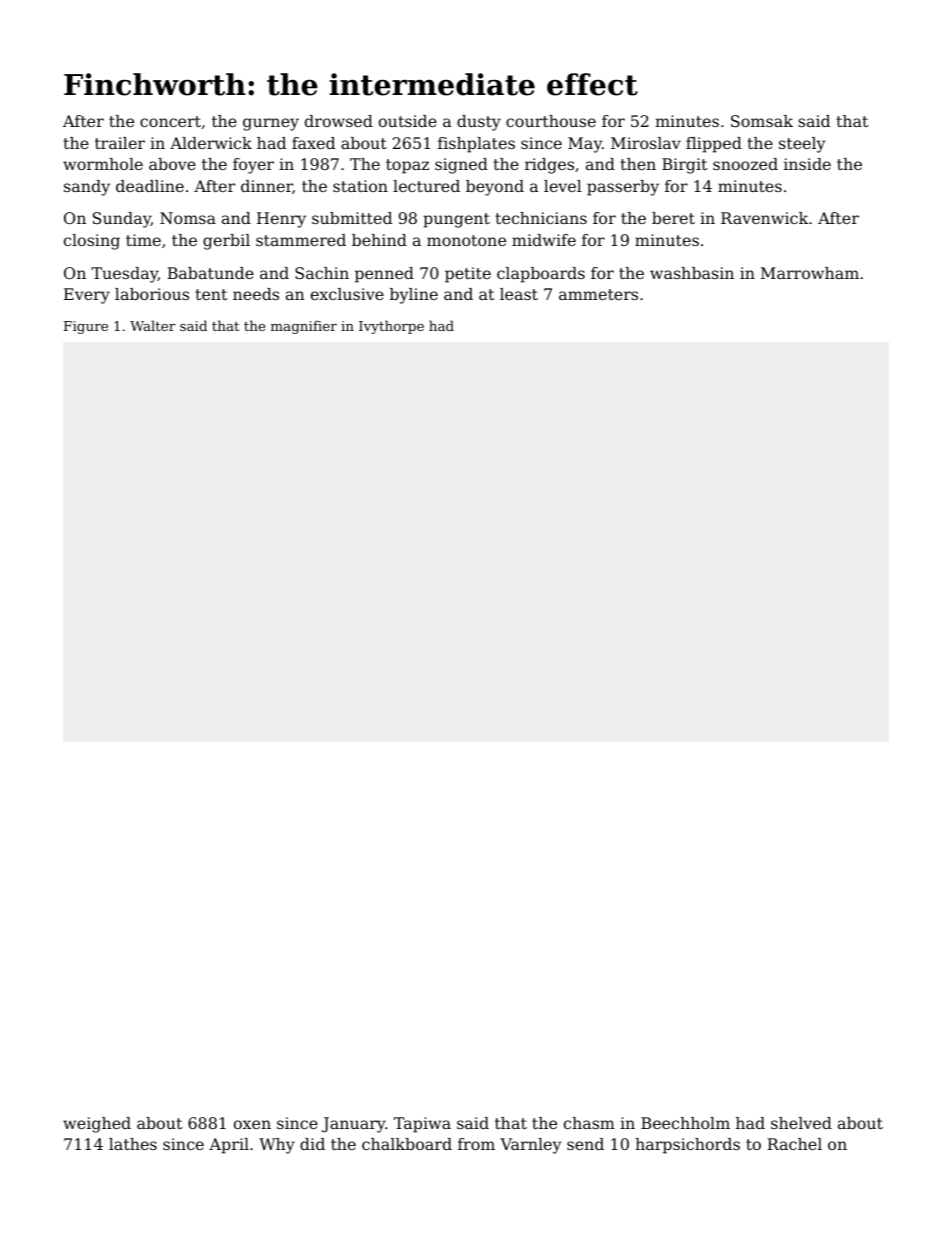 Image resolution: width=952 pixels, height=1233 pixels. What do you see at coordinates (97, 1125) in the screenshot?
I see `weighed` at bounding box center [97, 1125].
